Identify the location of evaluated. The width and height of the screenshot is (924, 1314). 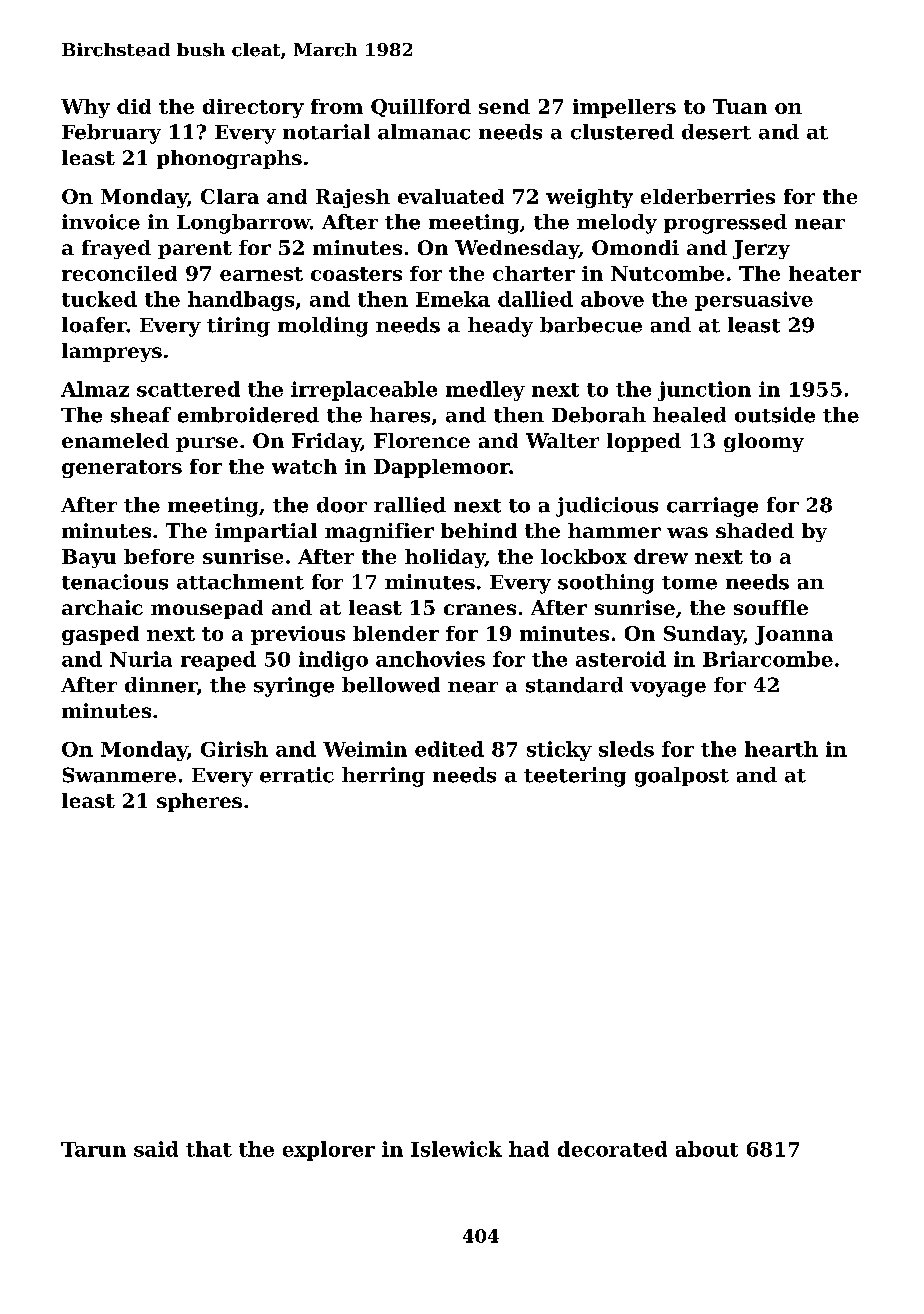
(451, 196).
